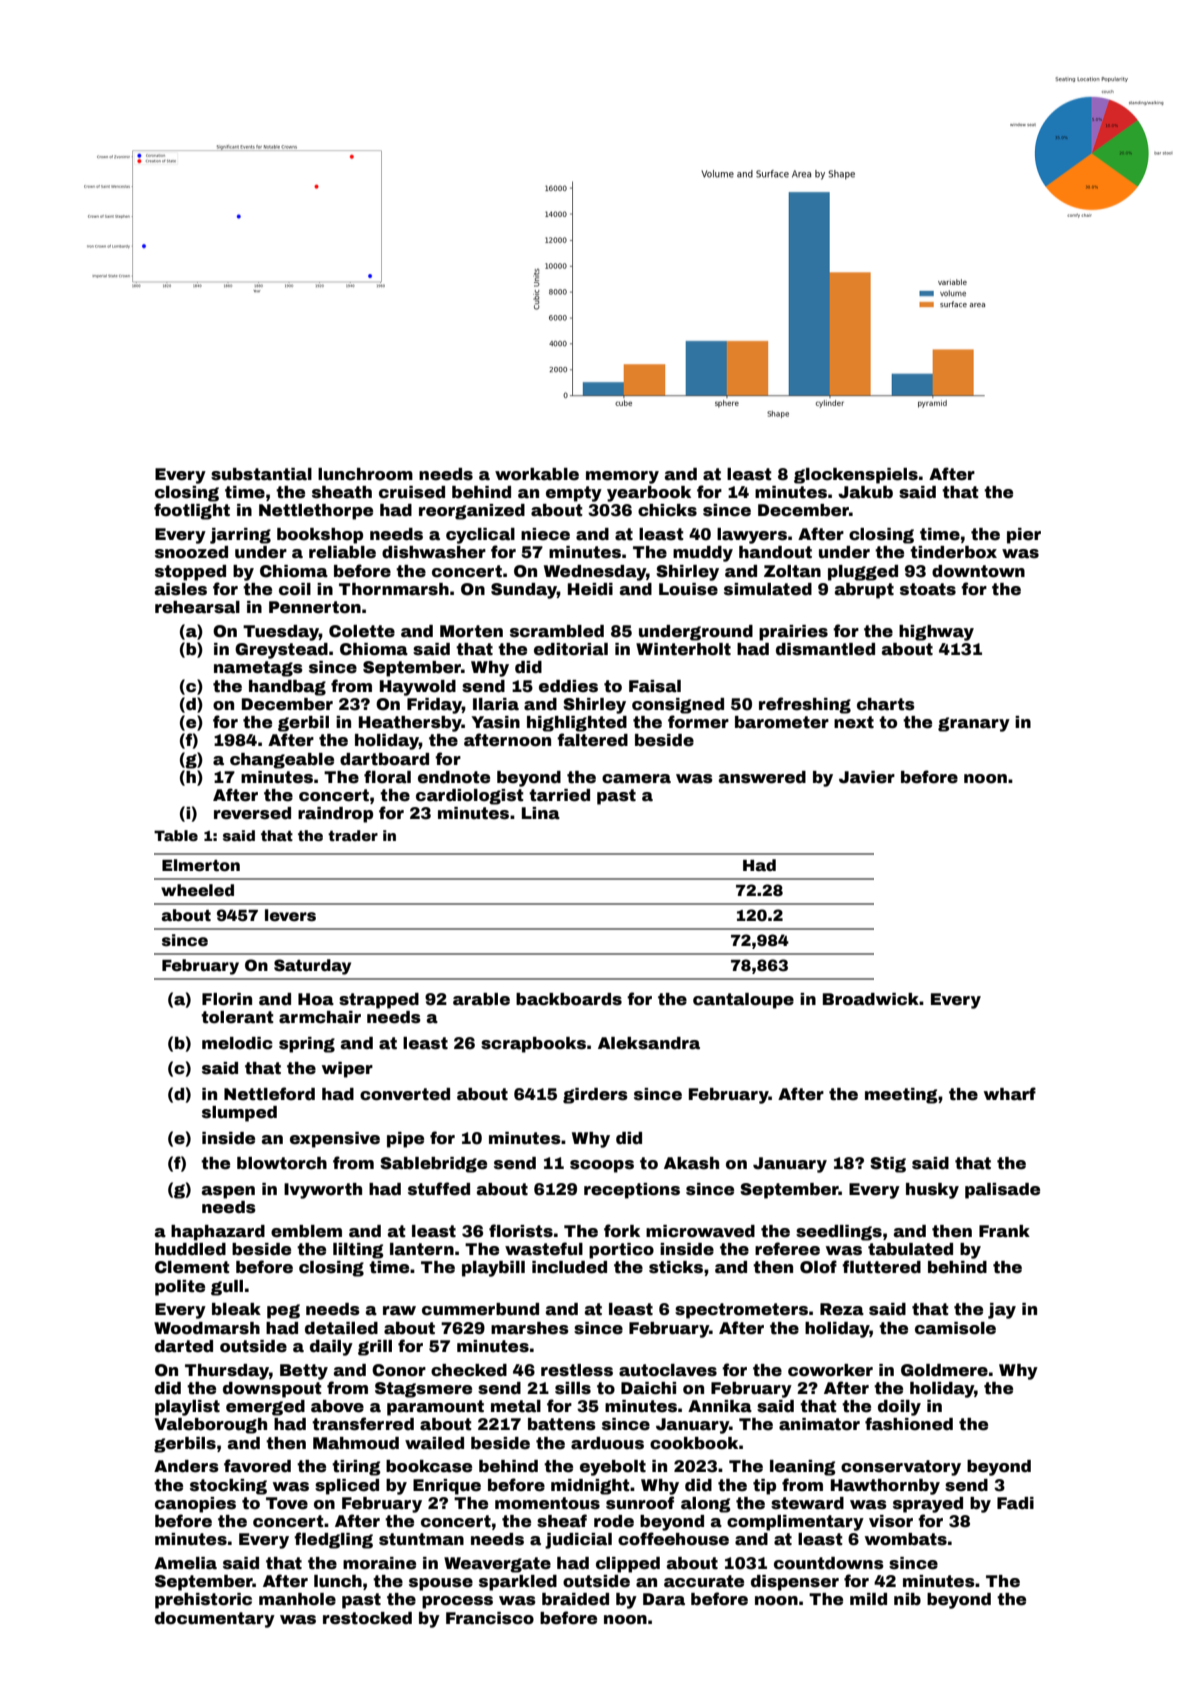  What do you see at coordinates (854, 722) in the image?
I see `next` at bounding box center [854, 722].
